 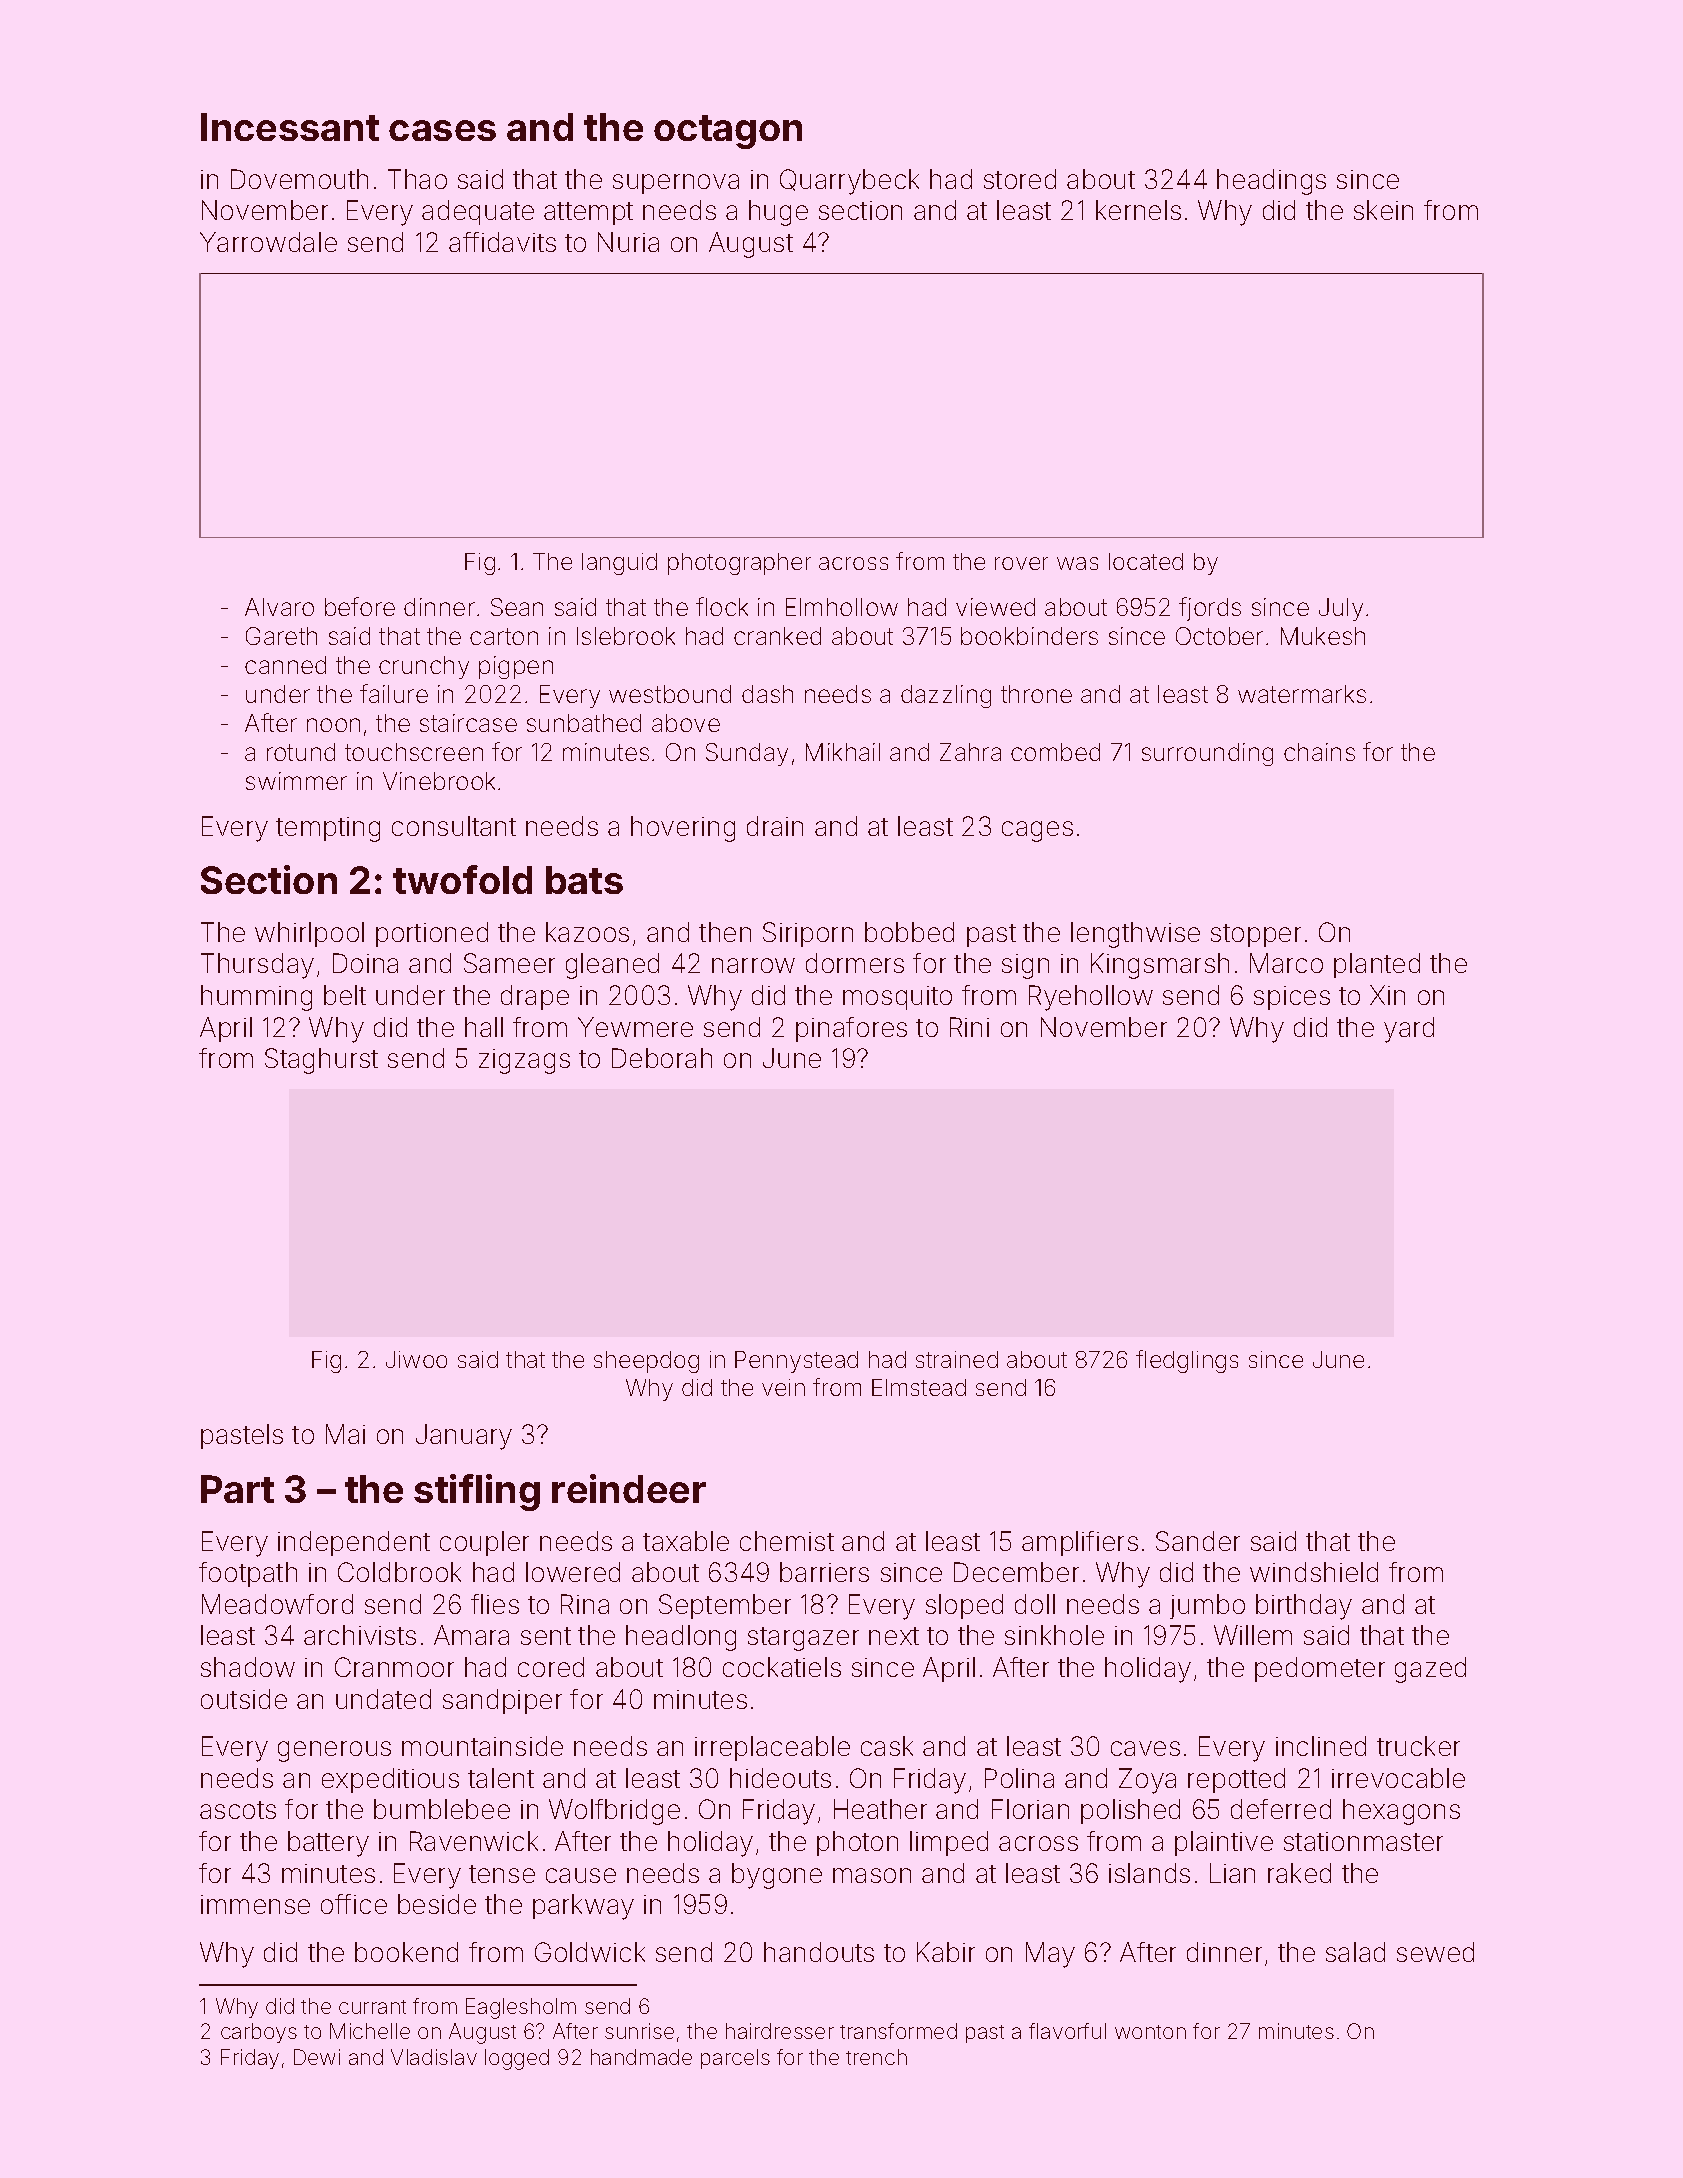 I want to click on outside, so click(x=244, y=1699).
